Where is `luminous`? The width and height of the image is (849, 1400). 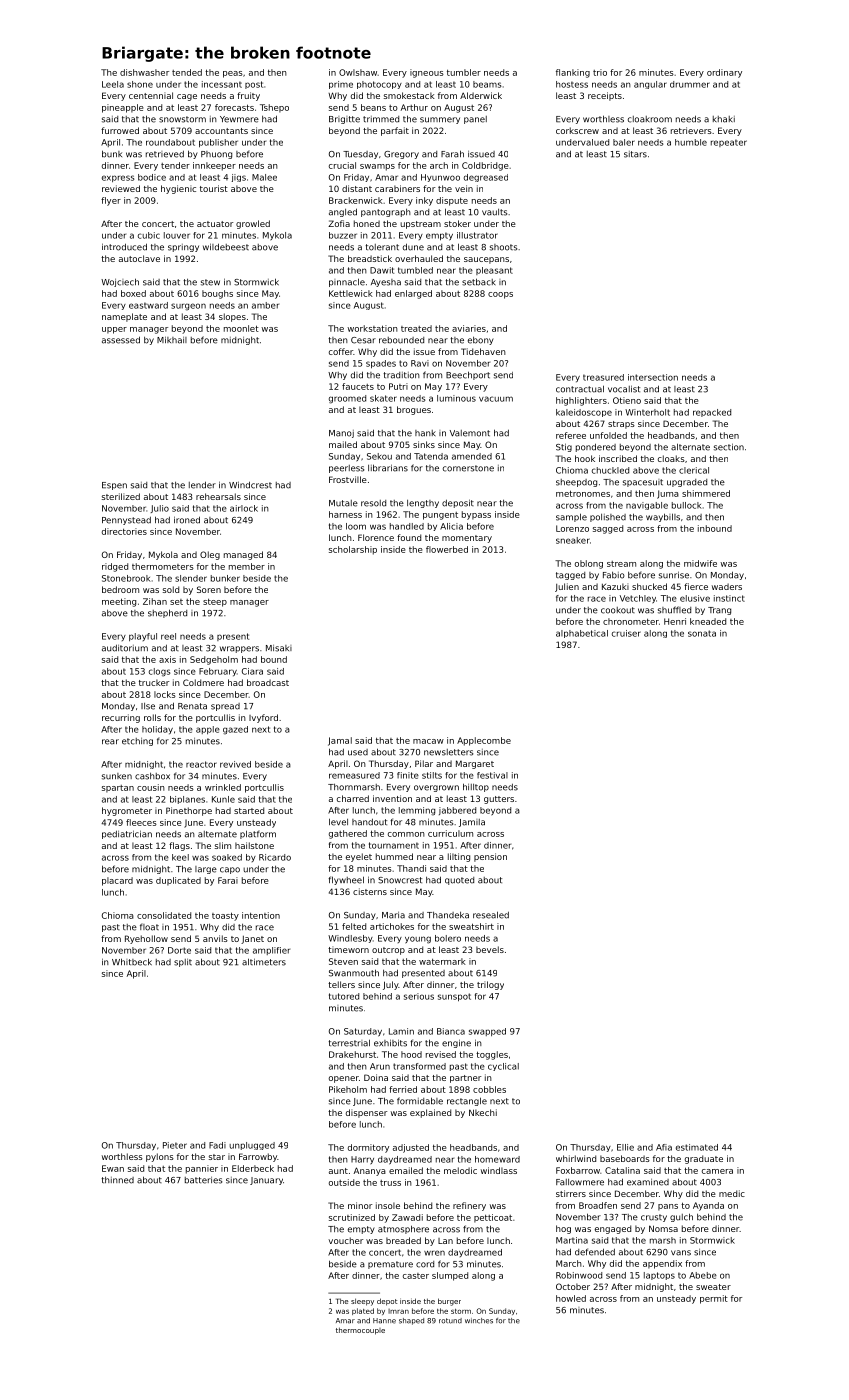 luminous is located at coordinates (456, 398).
